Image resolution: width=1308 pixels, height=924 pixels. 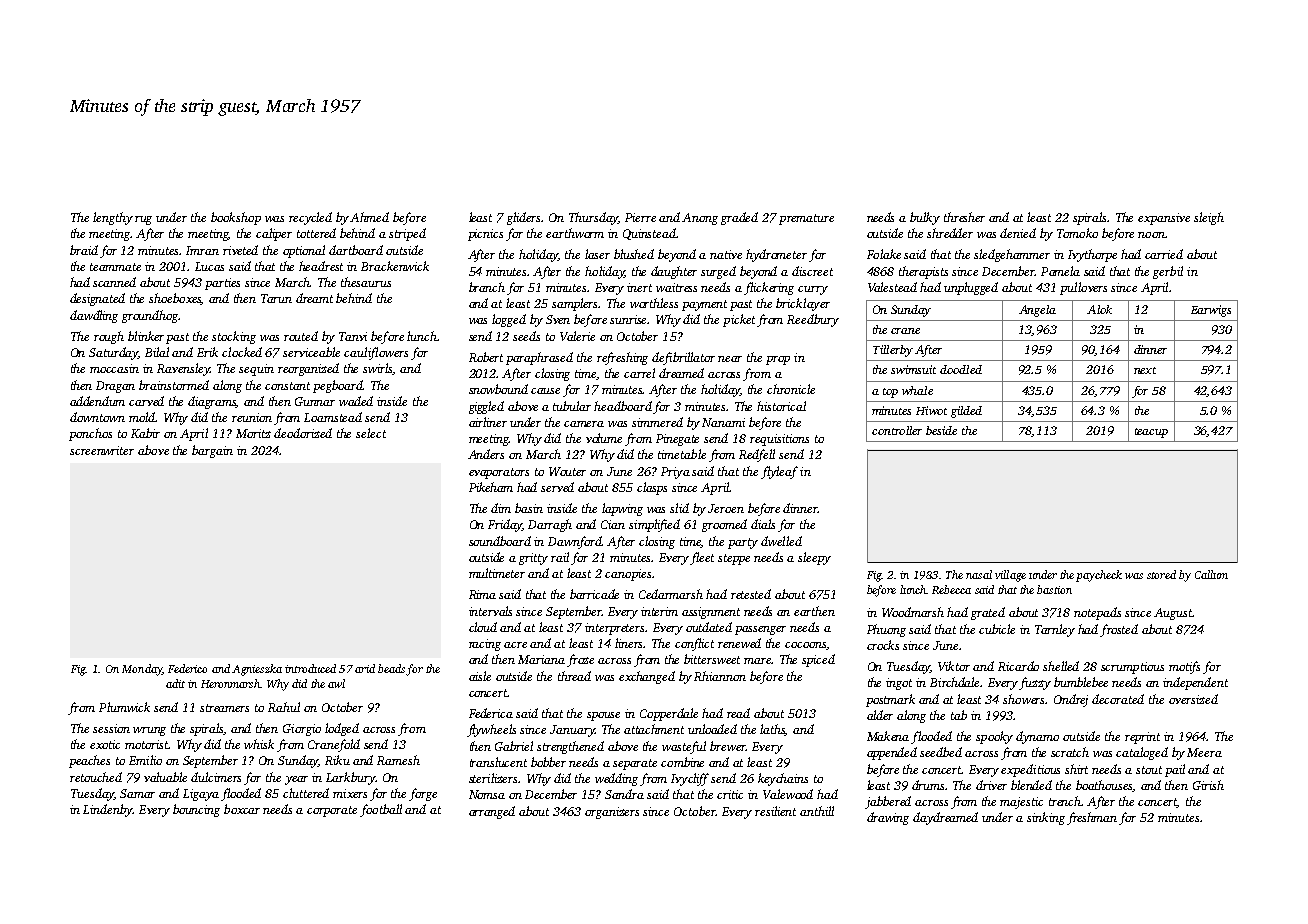 What do you see at coordinates (723, 422) in the document?
I see `Nanami` at bounding box center [723, 422].
